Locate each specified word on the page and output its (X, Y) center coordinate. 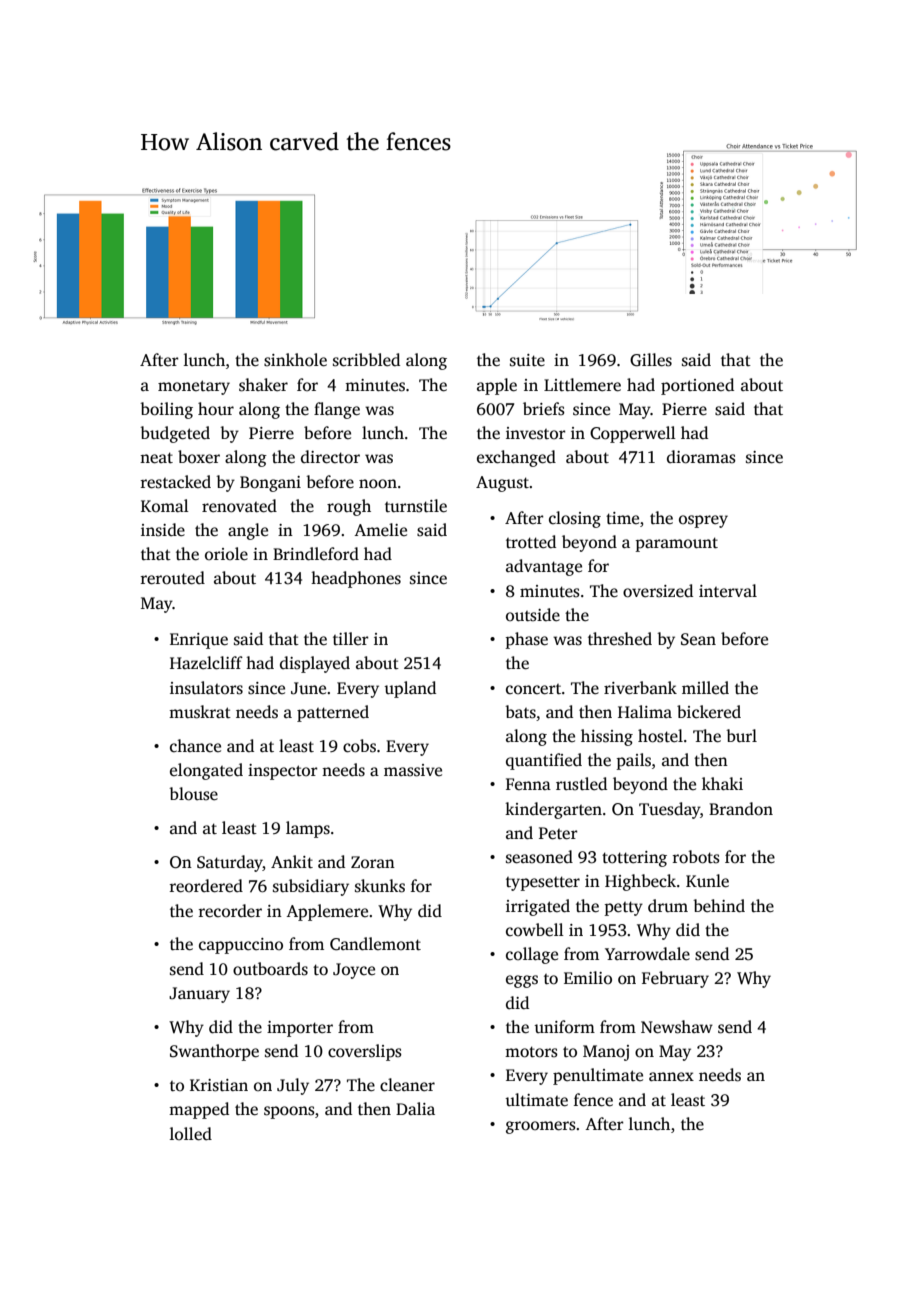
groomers (541, 1127)
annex (671, 1077)
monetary (194, 387)
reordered (206, 886)
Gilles (651, 360)
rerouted (173, 578)
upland (410, 689)
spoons (289, 1112)
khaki (722, 783)
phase (526, 640)
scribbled (366, 360)
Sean (698, 639)
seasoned (539, 857)
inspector (283, 772)
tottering (634, 859)
